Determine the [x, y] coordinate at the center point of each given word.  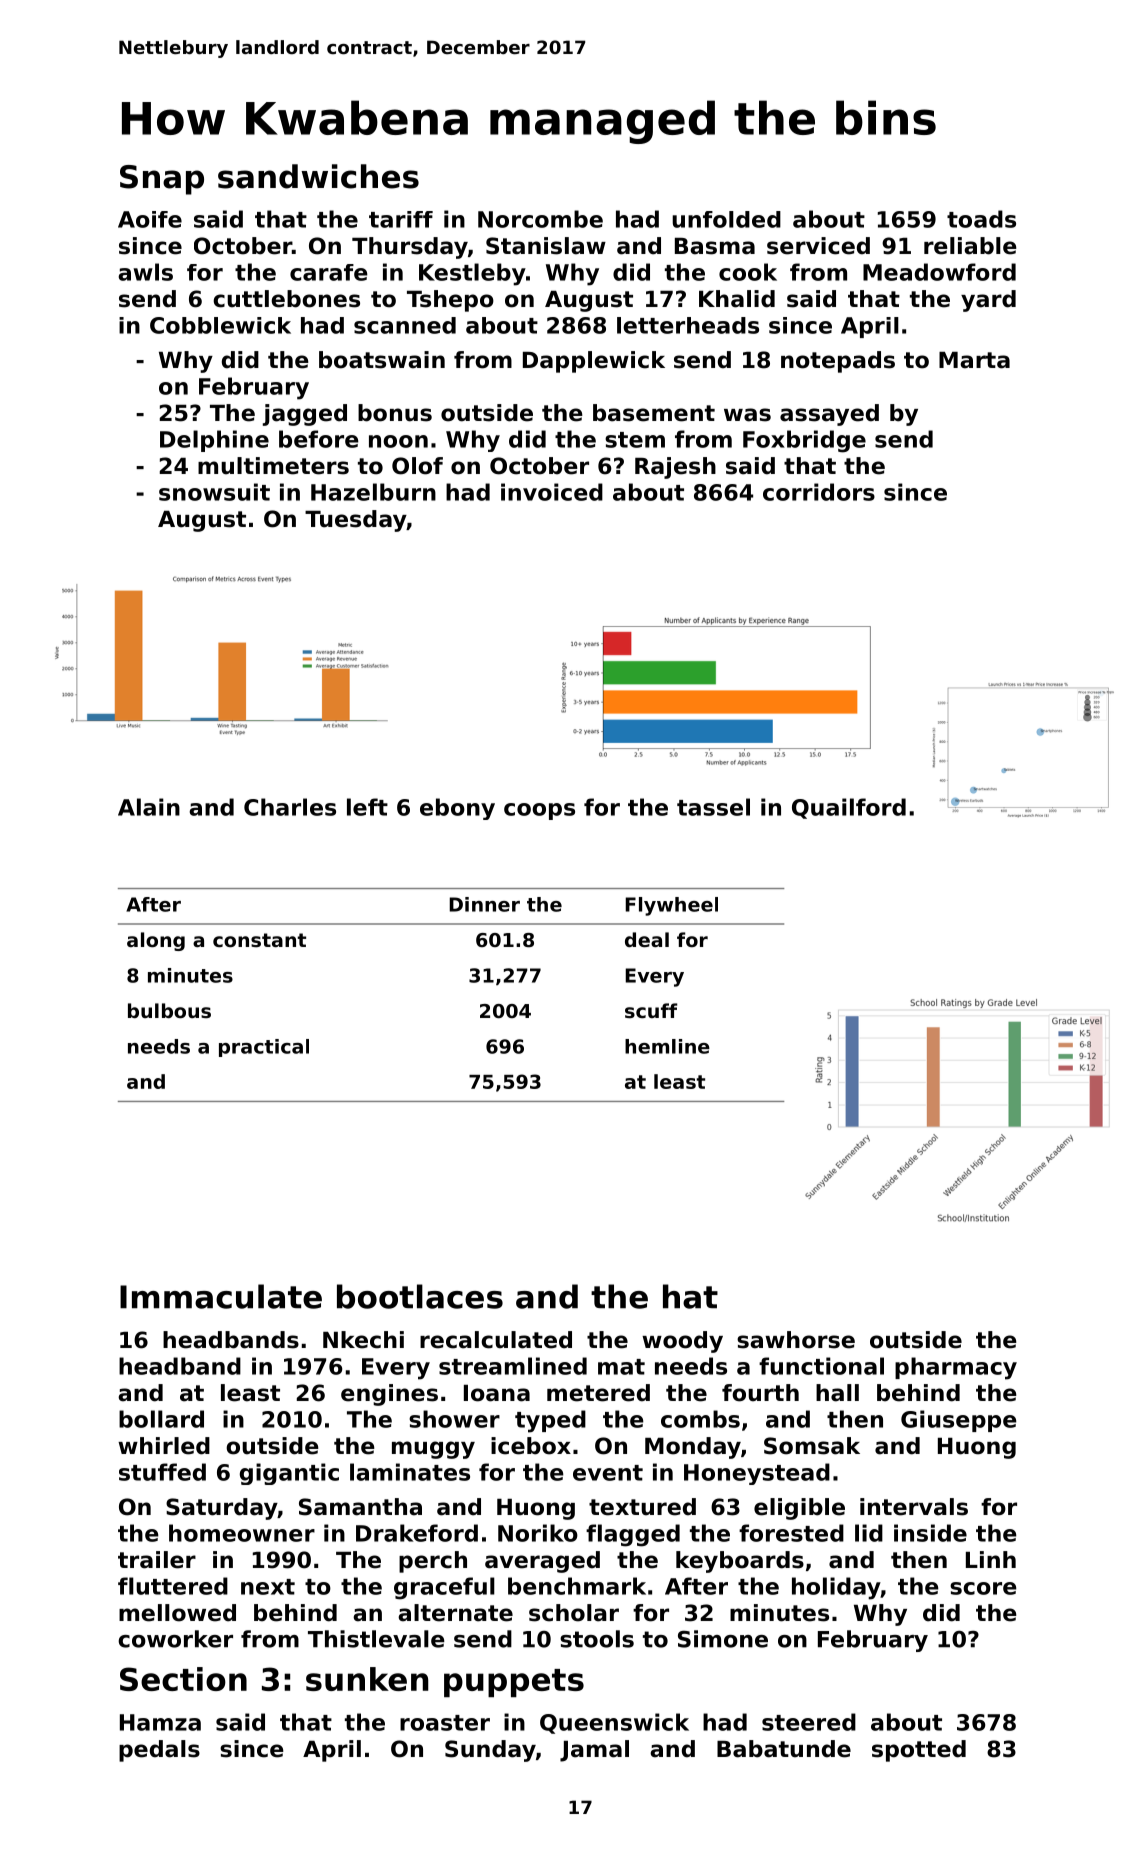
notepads [838, 362]
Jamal [594, 1751]
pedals [159, 1751]
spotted [919, 1751]
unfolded [726, 219]
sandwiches [318, 176]
